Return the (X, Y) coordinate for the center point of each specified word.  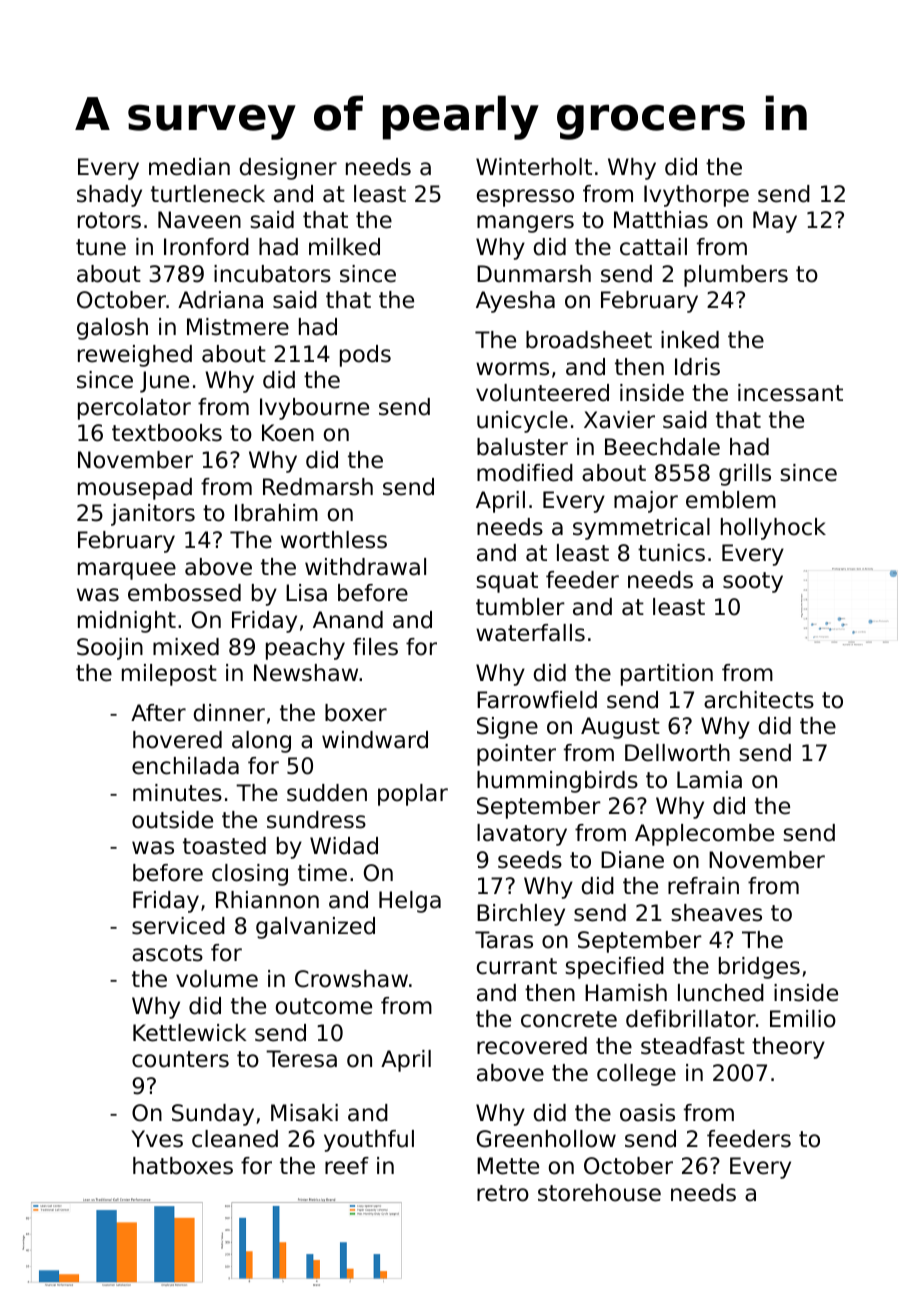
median (189, 167)
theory (788, 1048)
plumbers (736, 276)
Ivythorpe (696, 196)
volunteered (542, 393)
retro (503, 1193)
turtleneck (208, 194)
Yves (157, 1139)
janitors (153, 515)
